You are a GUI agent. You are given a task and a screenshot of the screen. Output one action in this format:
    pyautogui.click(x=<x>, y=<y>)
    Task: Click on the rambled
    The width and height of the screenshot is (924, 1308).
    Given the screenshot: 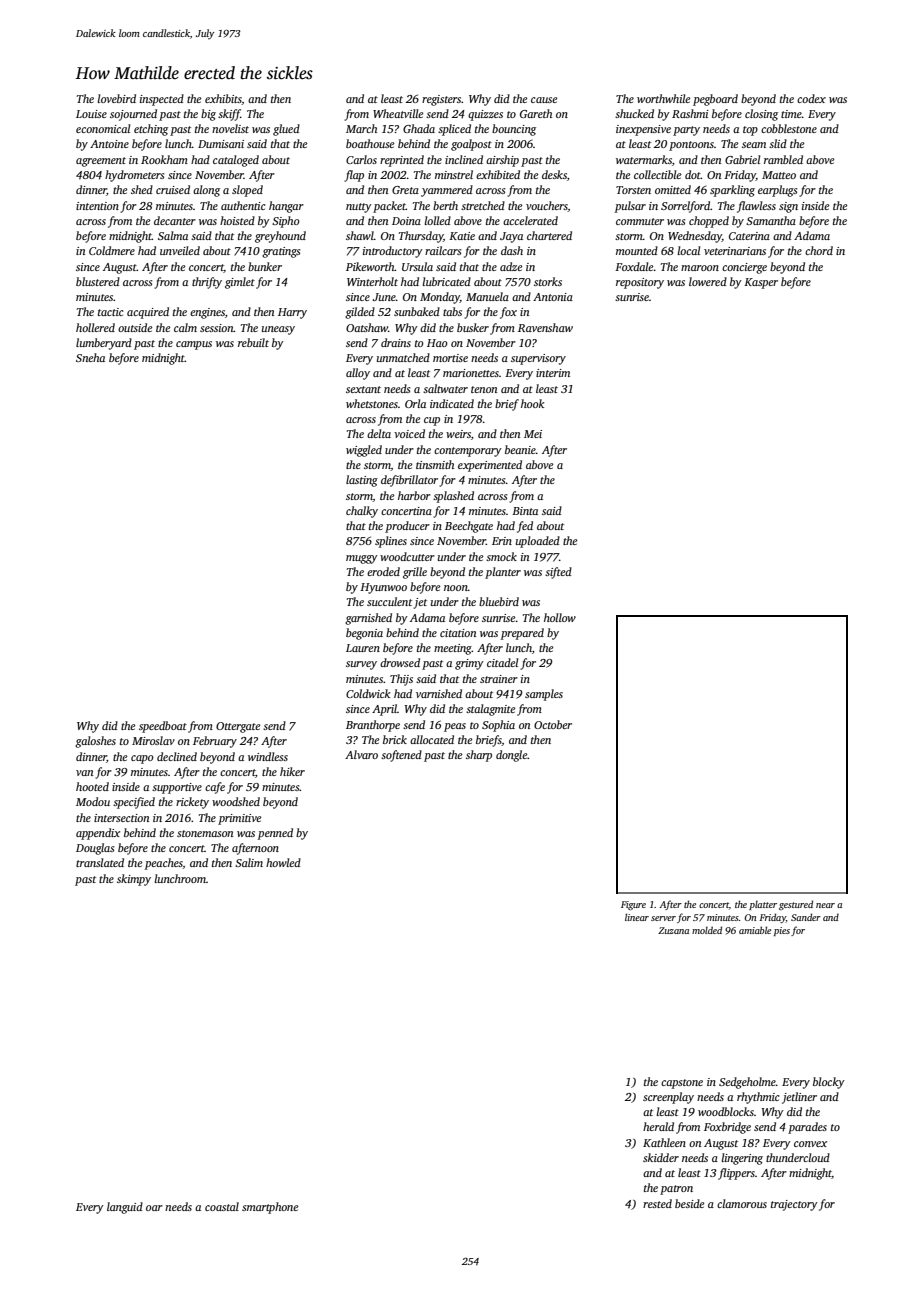 What is the action you would take?
    pyautogui.click(x=783, y=159)
